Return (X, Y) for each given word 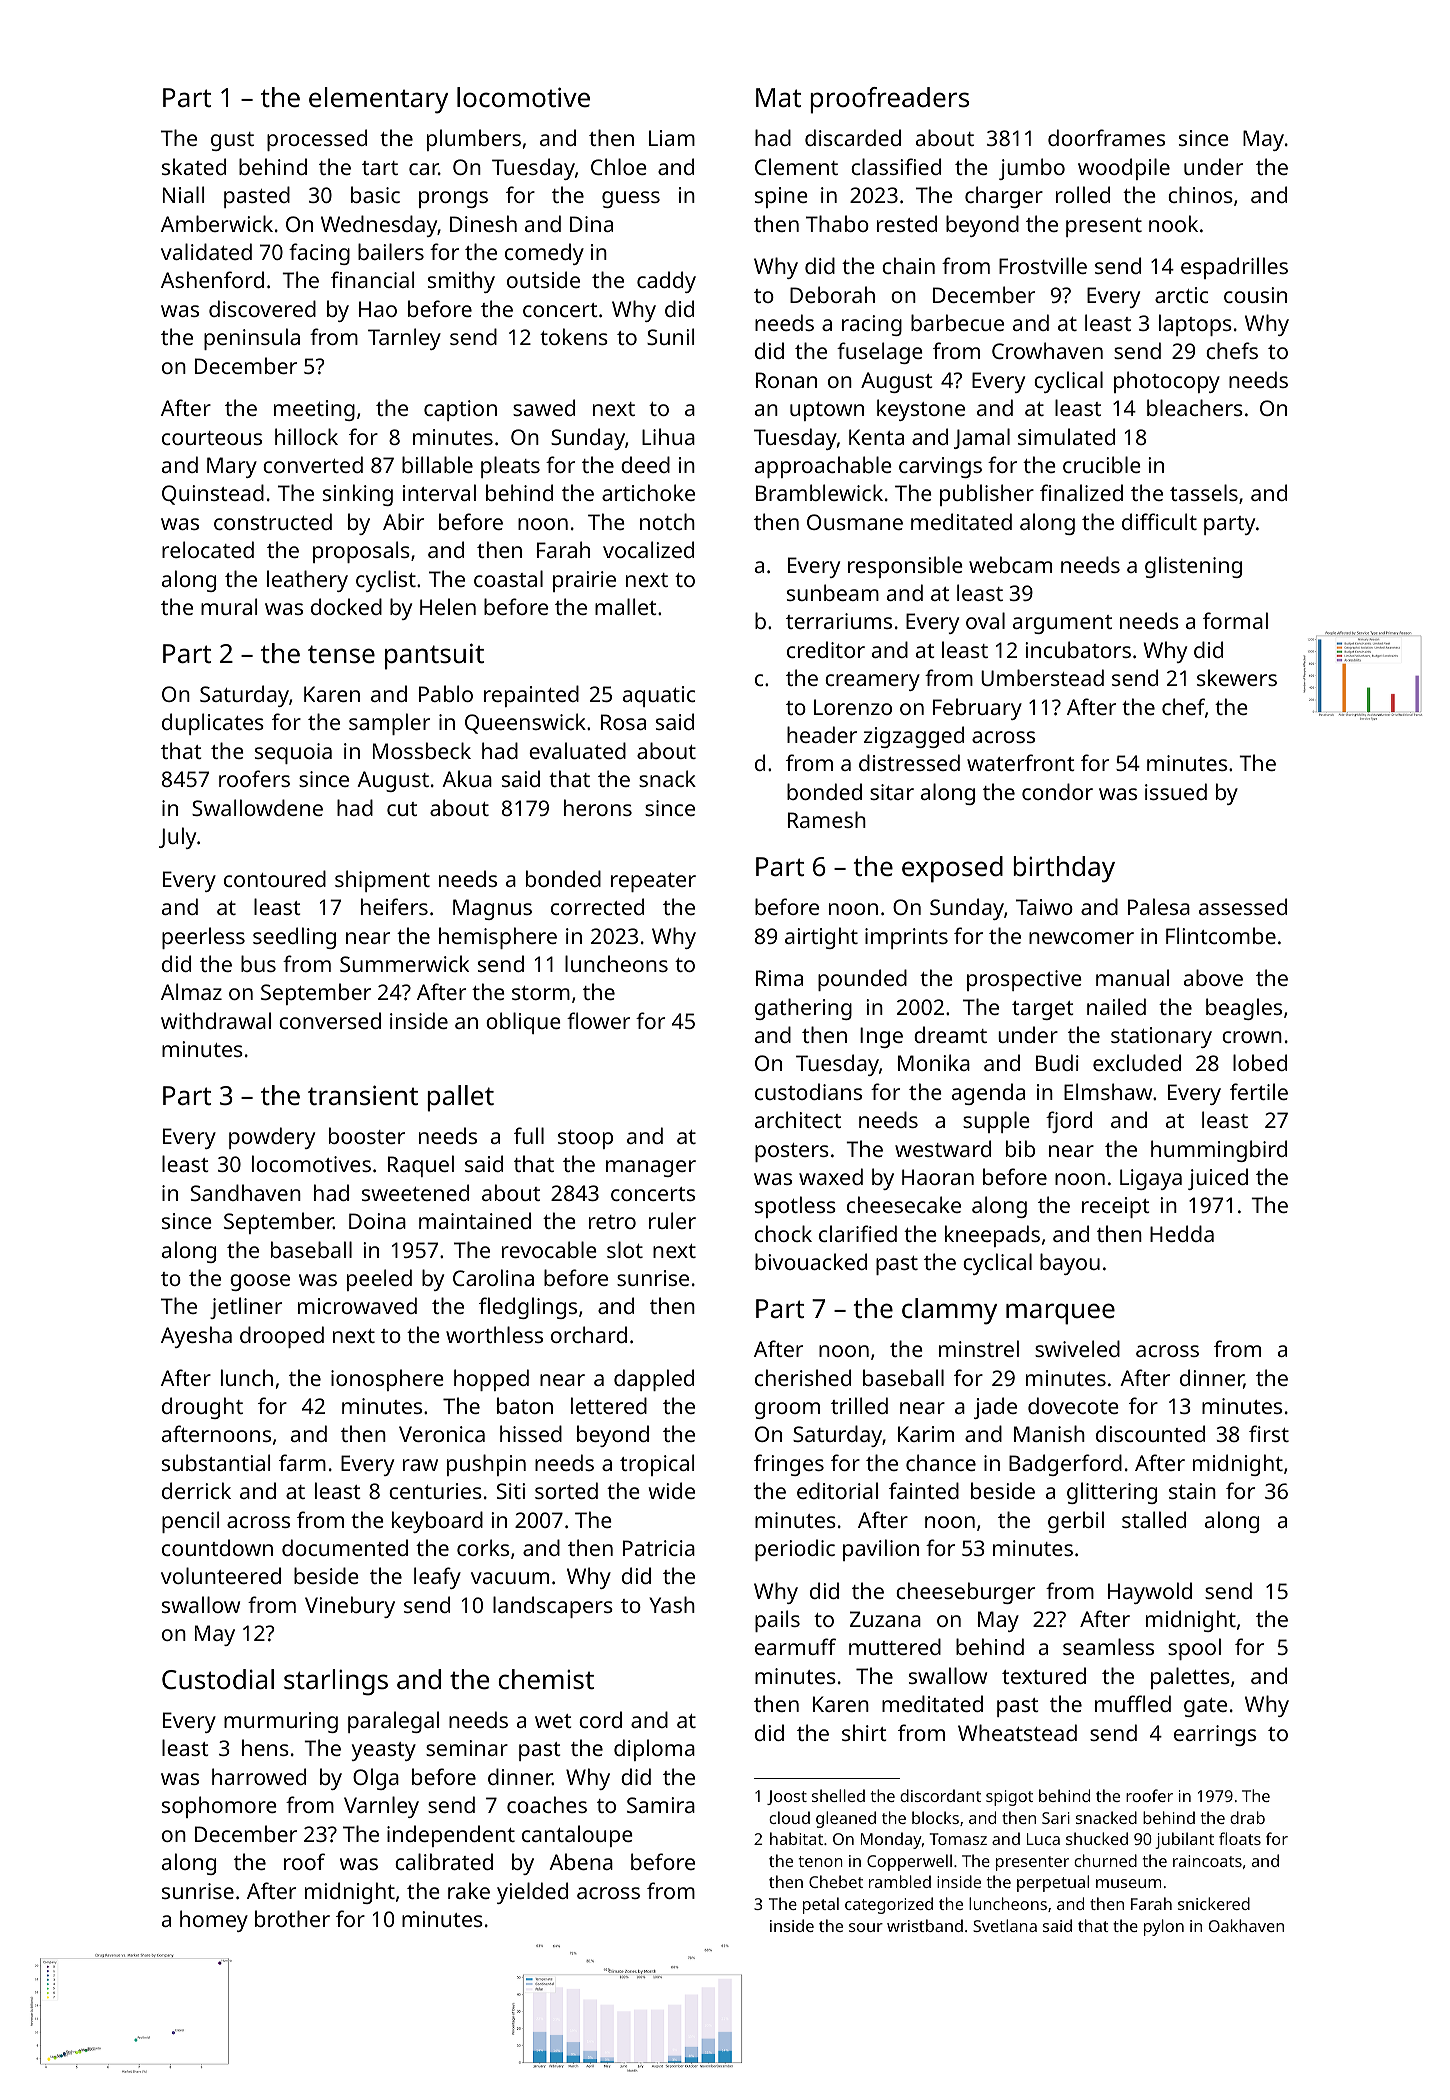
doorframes (1106, 137)
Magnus (492, 909)
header (822, 734)
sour (866, 1927)
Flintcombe (1221, 935)
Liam (672, 138)
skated (194, 166)
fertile (1259, 1091)
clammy (949, 1311)
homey (214, 1921)
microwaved (357, 1305)
